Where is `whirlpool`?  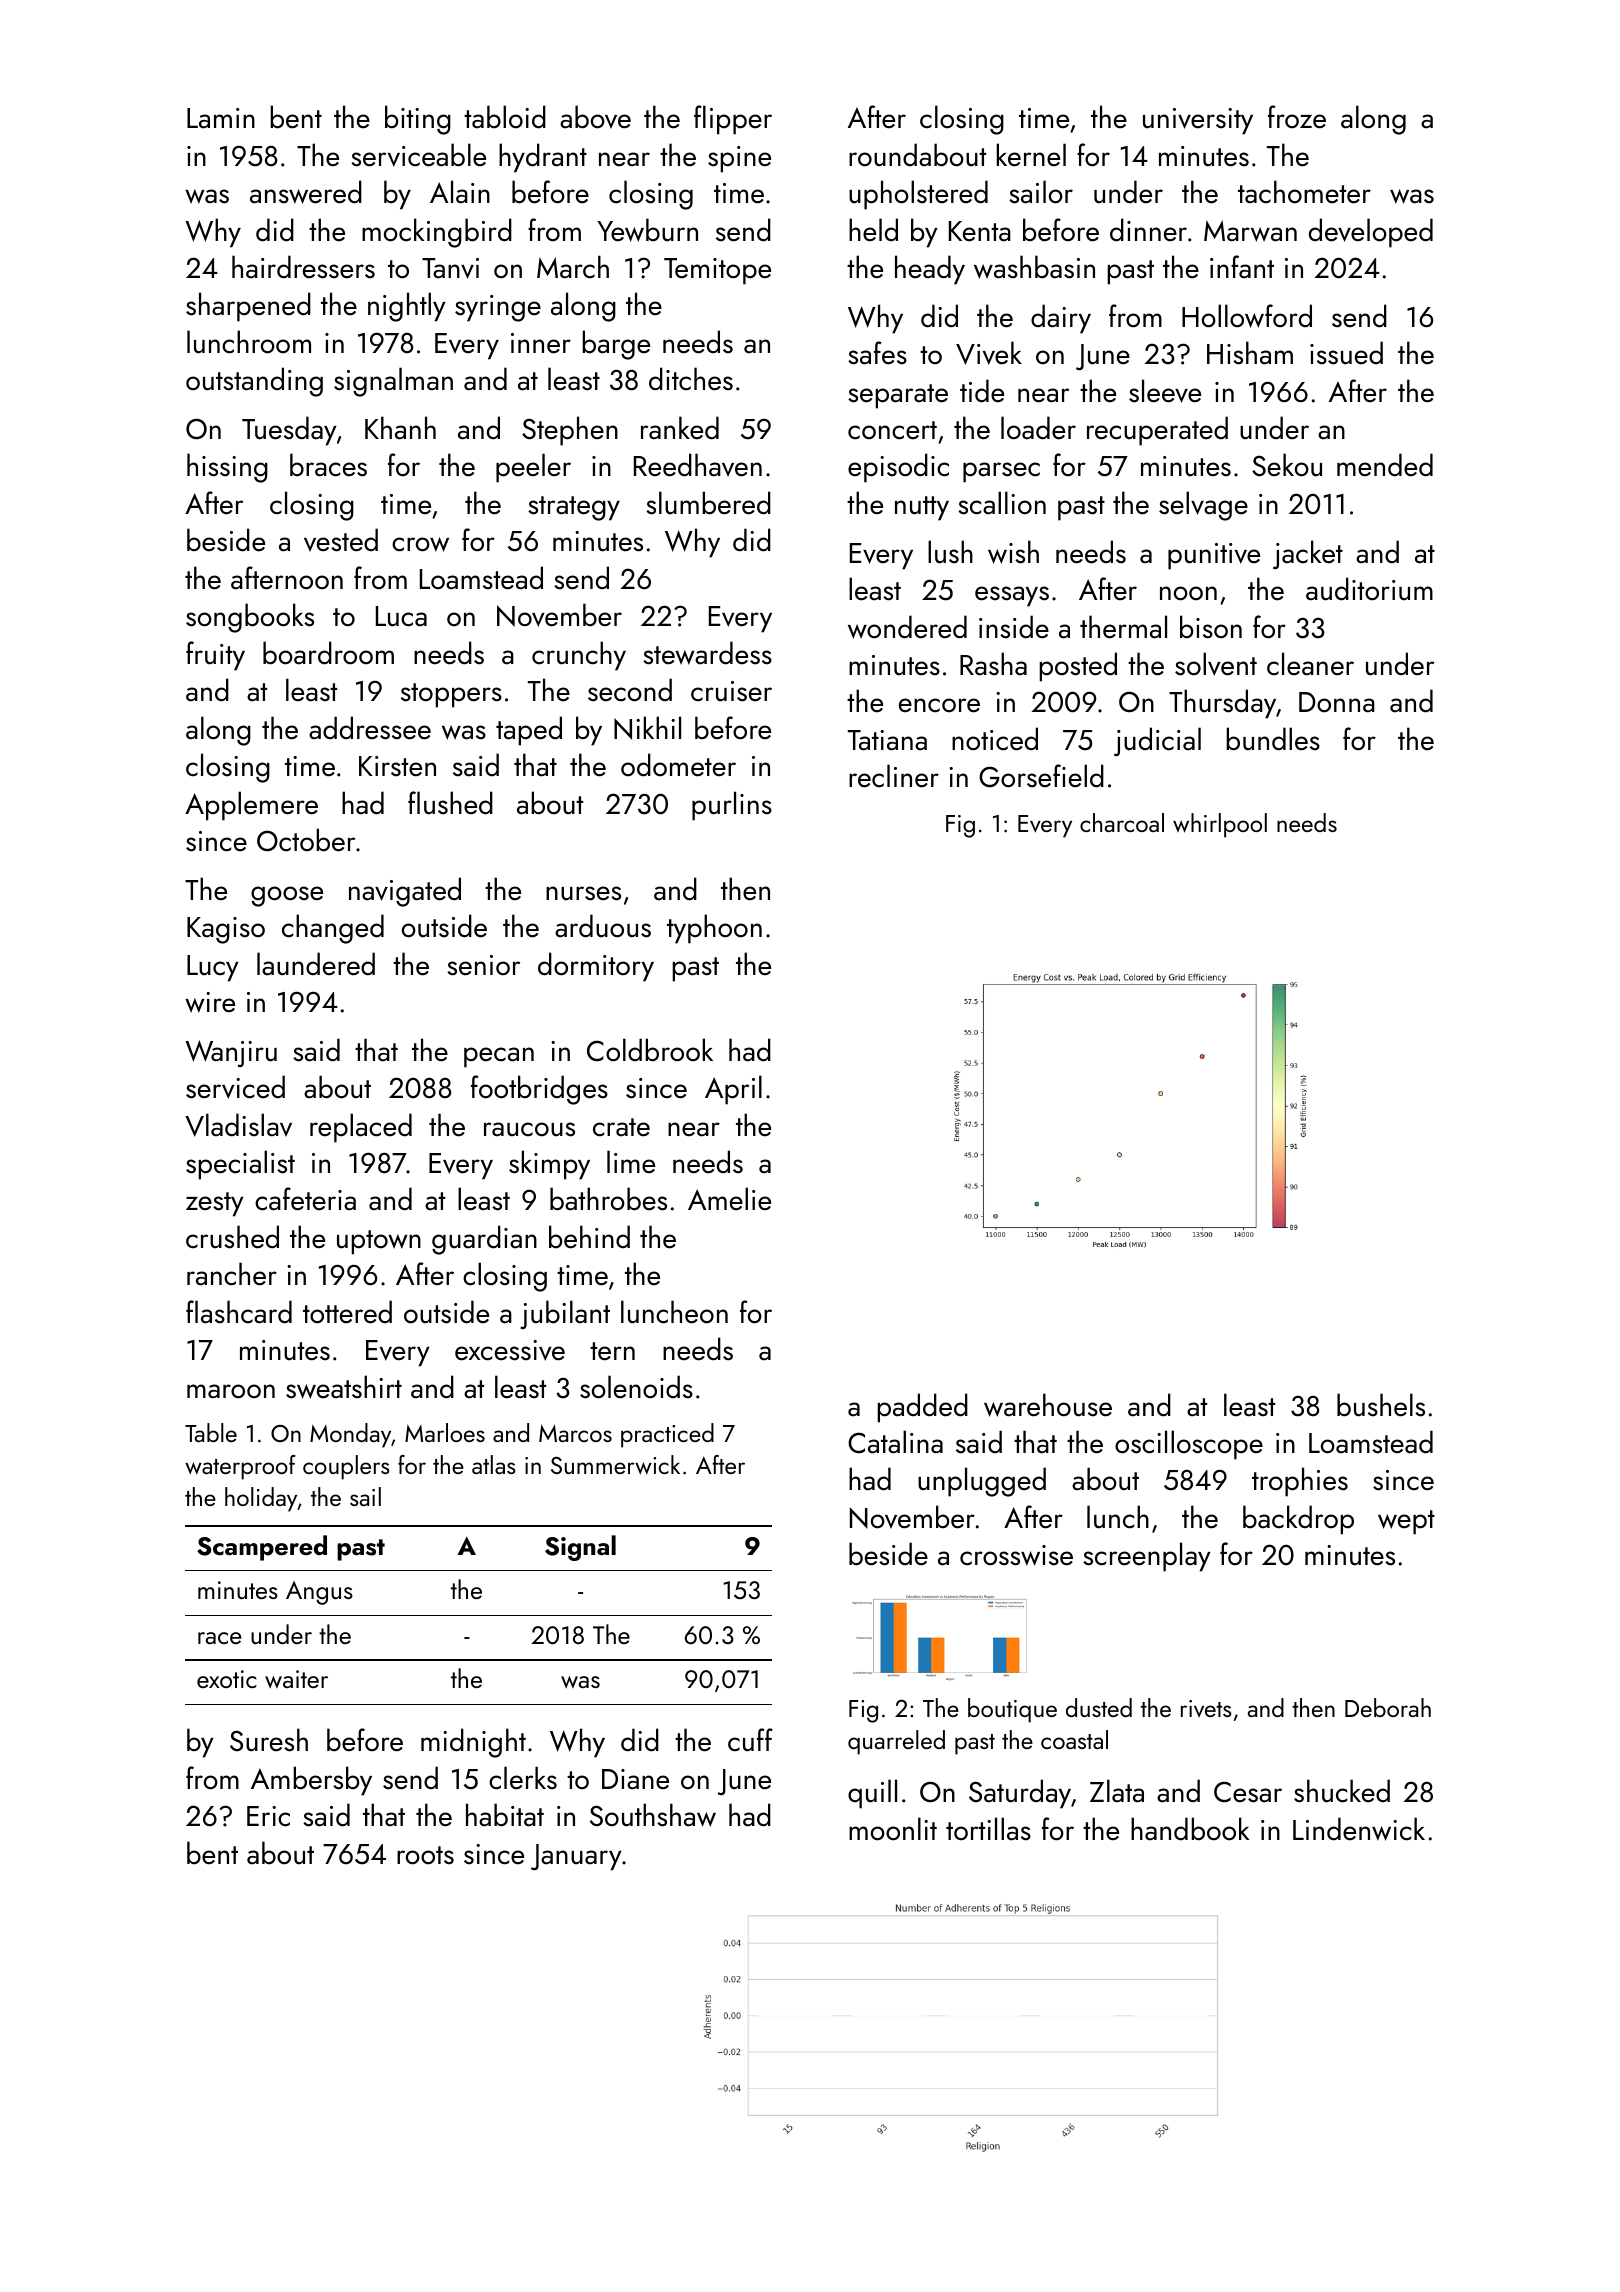 whirlpool is located at coordinates (1220, 825).
